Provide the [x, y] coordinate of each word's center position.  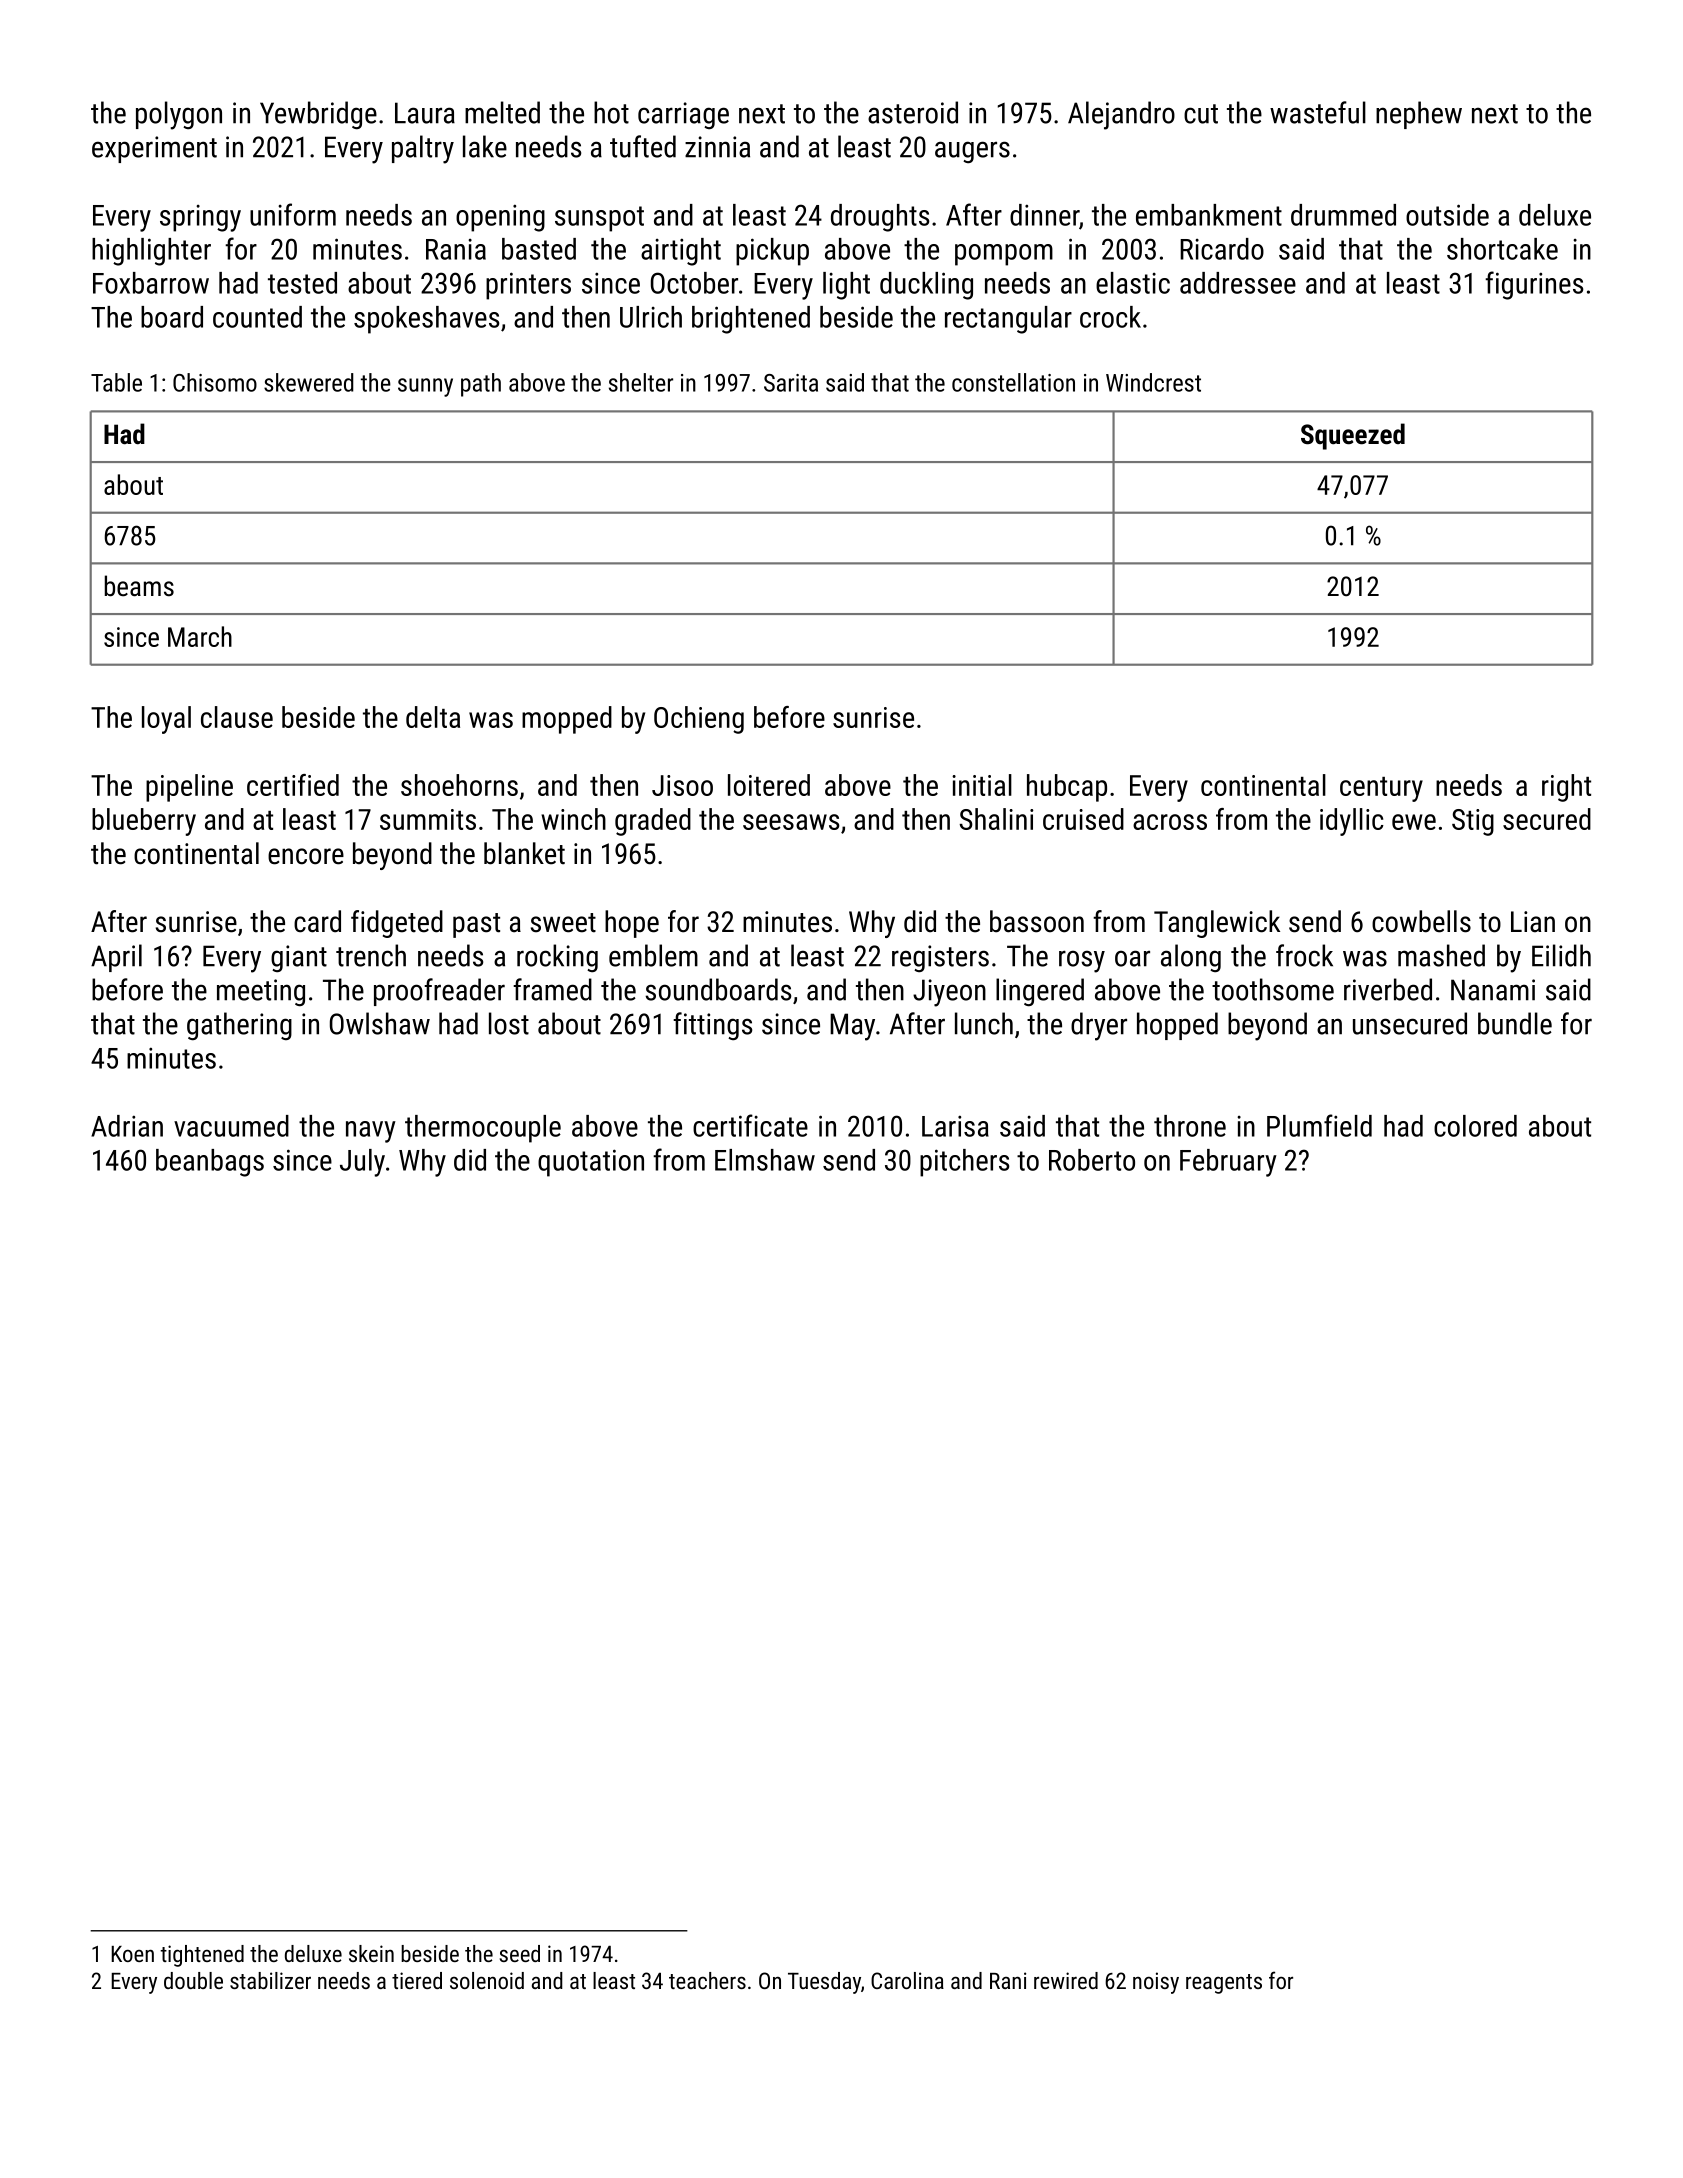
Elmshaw [765, 1160]
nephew [1419, 115]
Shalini [996, 819]
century [1381, 789]
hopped [1177, 1026]
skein [371, 1953]
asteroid [913, 112]
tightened [202, 1956]
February [1228, 1163]
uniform [293, 214]
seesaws [791, 822]
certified [293, 785]
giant [299, 958]
